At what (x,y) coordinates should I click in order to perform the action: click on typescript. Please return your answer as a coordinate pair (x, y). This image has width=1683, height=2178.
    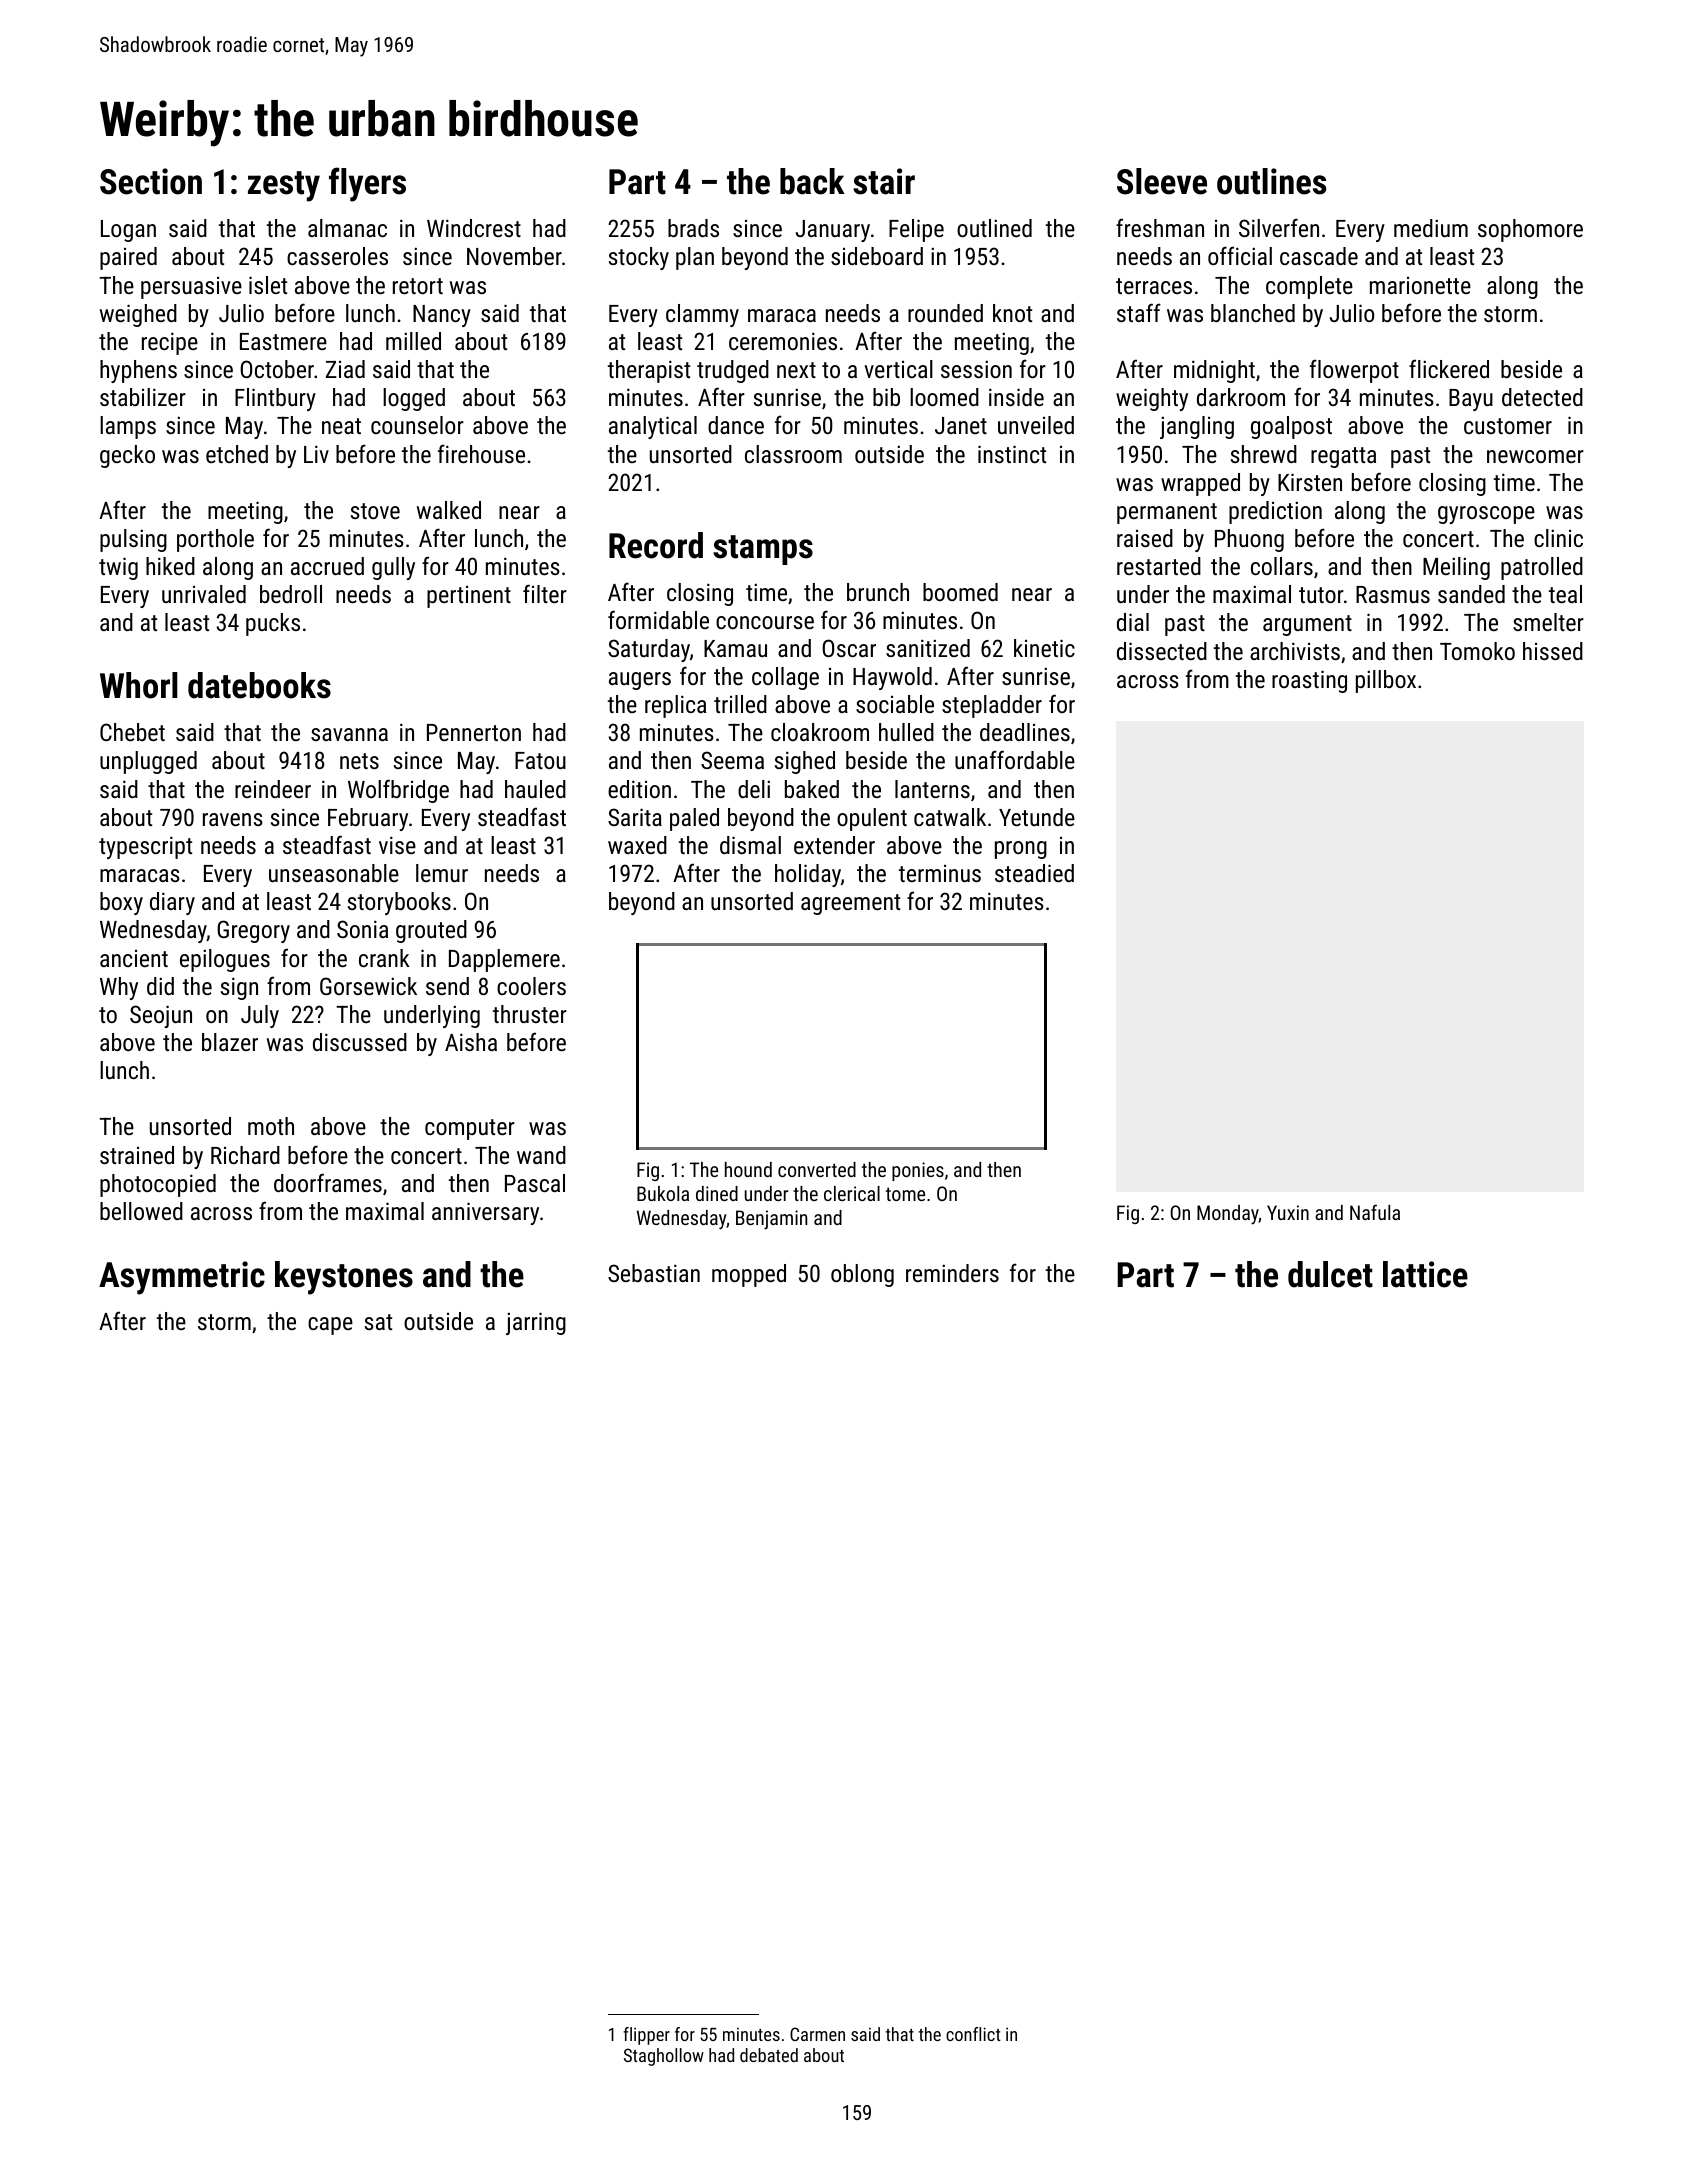
    Looking at the image, I should click on (145, 847).
